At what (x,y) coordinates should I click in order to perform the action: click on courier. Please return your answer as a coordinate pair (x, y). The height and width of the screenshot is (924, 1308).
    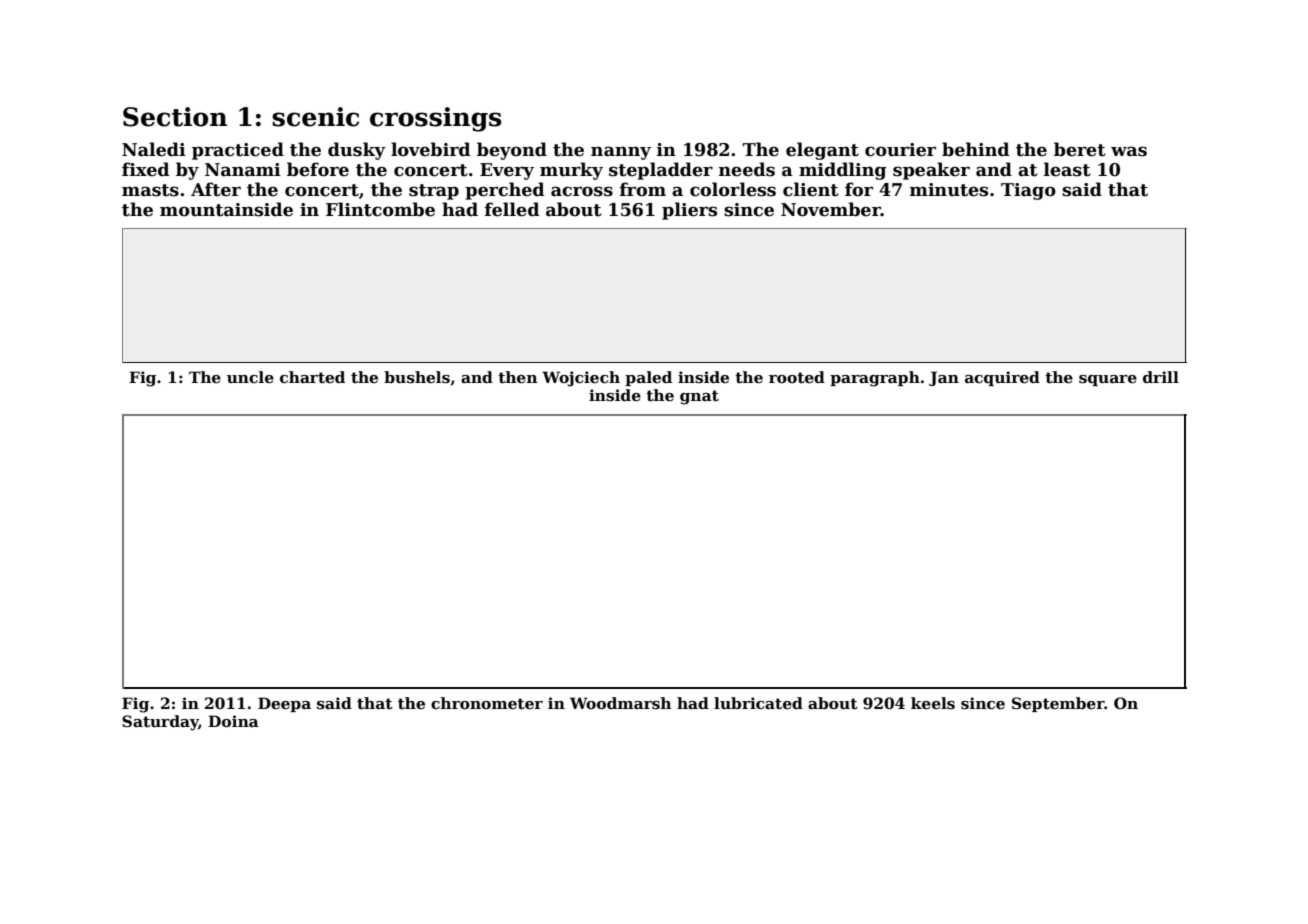
    Looking at the image, I should click on (900, 150).
